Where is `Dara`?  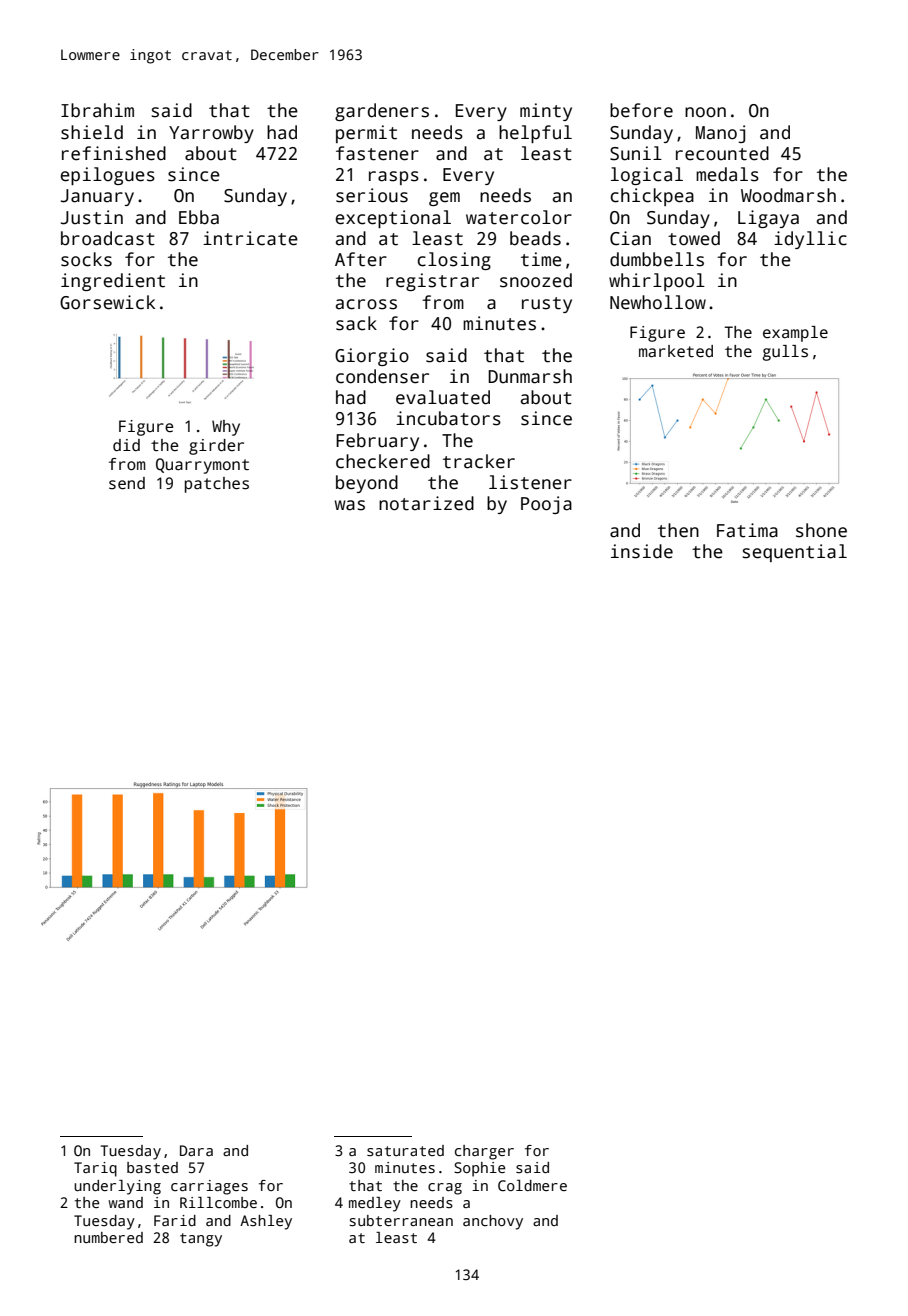 Dara is located at coordinates (196, 1150).
